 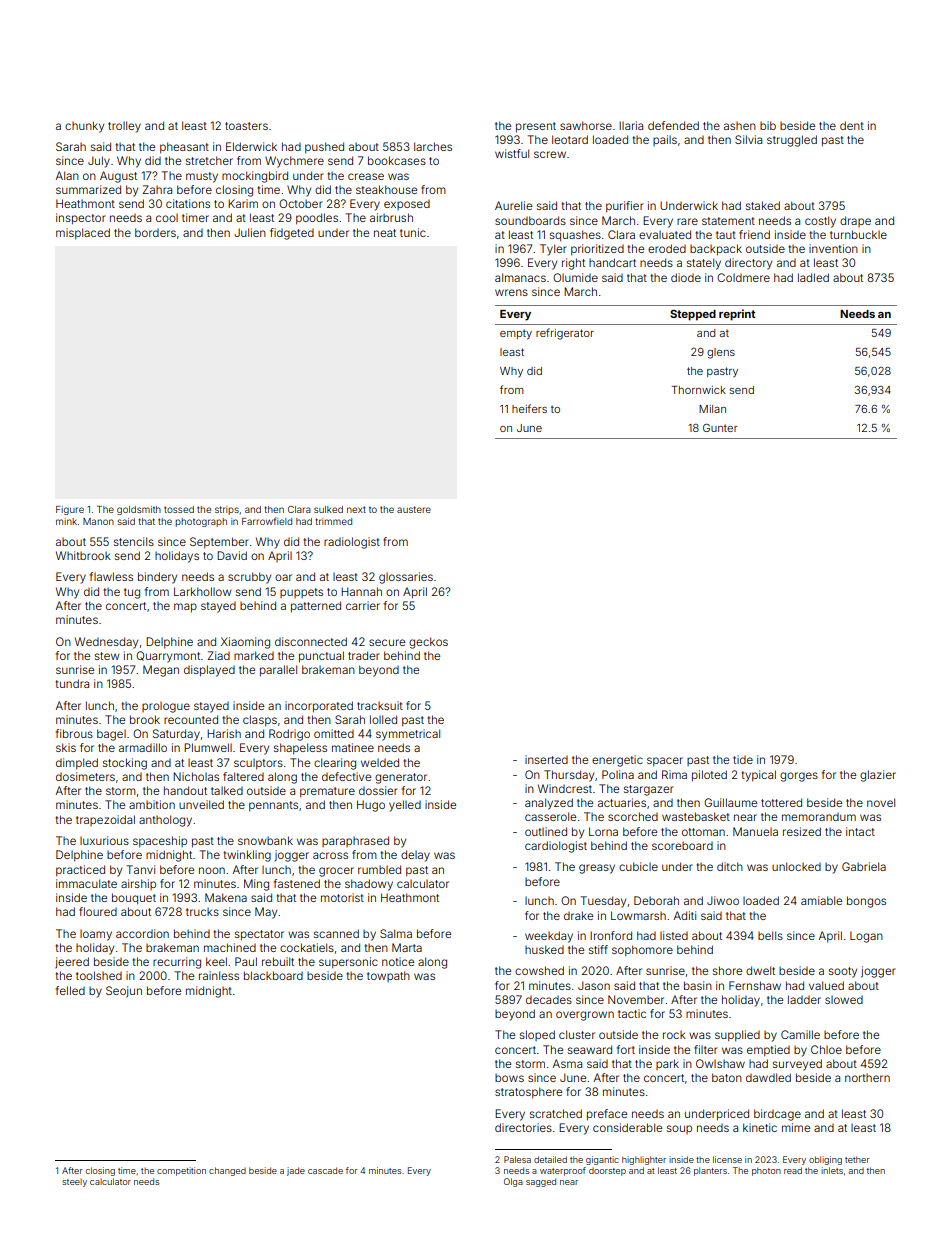 What do you see at coordinates (428, 643) in the screenshot?
I see `geckos` at bounding box center [428, 643].
